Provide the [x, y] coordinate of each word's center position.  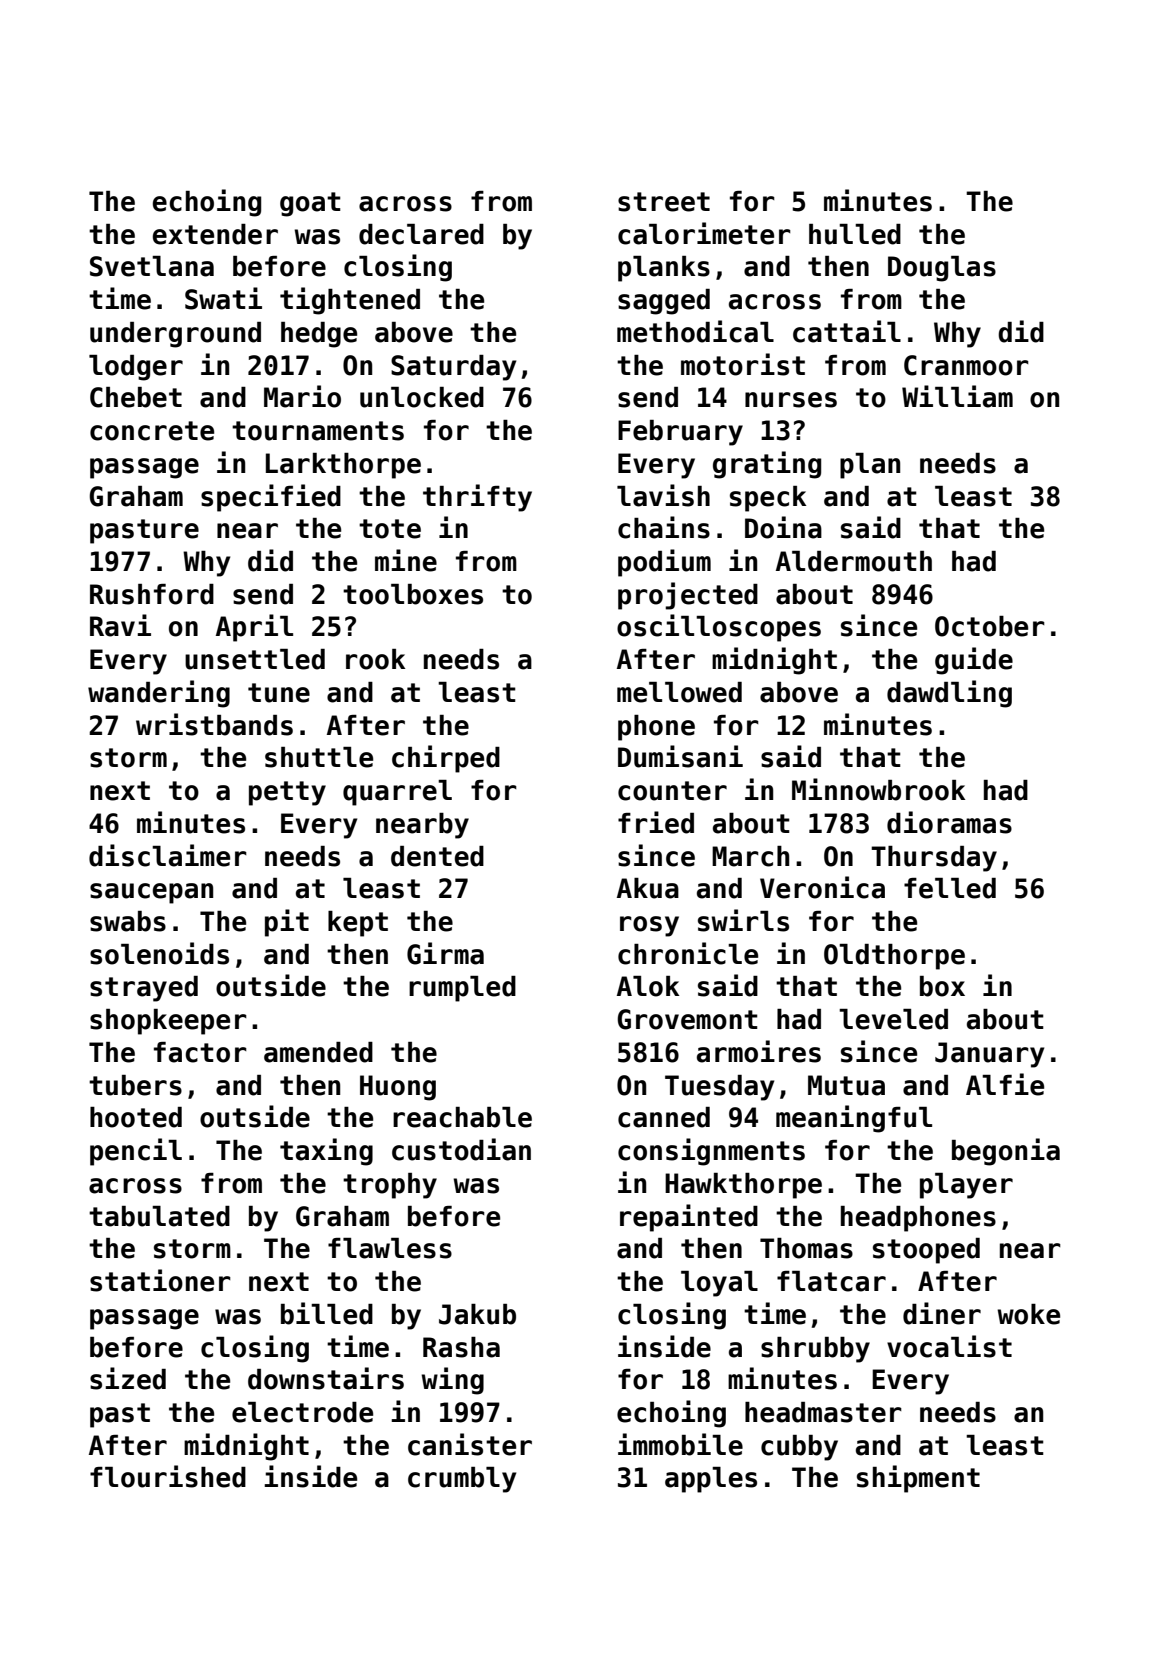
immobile [680, 1444]
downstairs [326, 1378]
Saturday [453, 368]
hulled [855, 234]
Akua [648, 888]
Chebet [136, 397]
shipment [918, 1479]
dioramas [949, 822]
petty [287, 793]
